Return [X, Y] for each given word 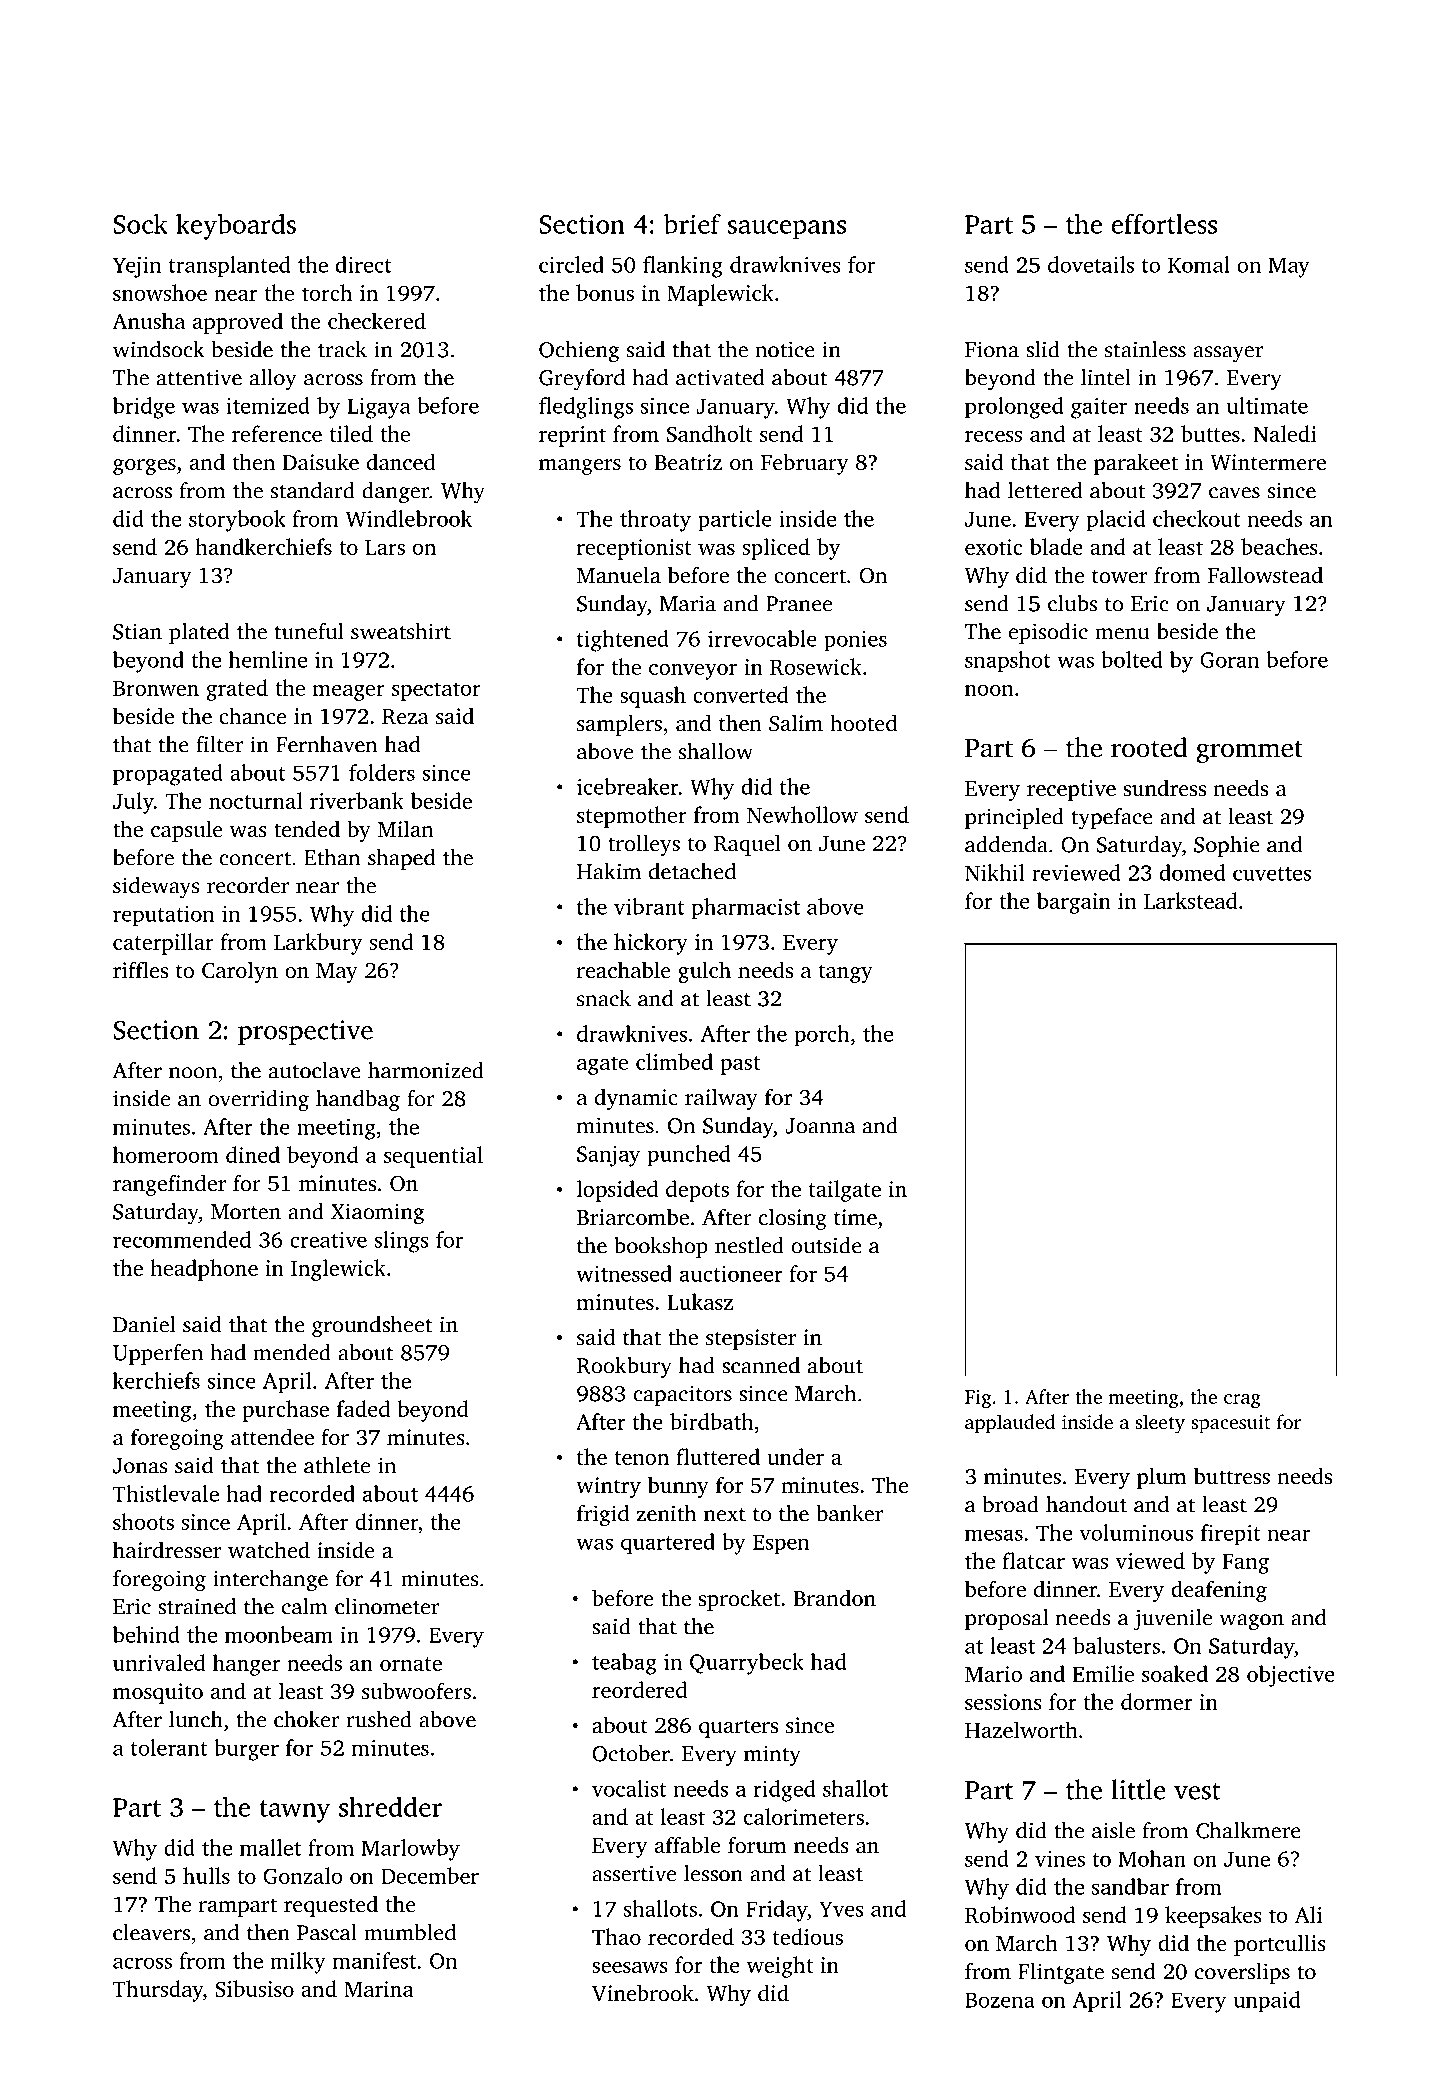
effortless [1164, 224]
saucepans [787, 230]
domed [1192, 872]
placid [1116, 521]
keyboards [236, 226]
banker [849, 1513]
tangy [846, 973]
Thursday [158, 1991]
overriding [258, 1101]
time [855, 1217]
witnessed [624, 1273]
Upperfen [158, 1354]
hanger [246, 1665]
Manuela [619, 574]
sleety [1160, 1424]
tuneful [309, 631]
